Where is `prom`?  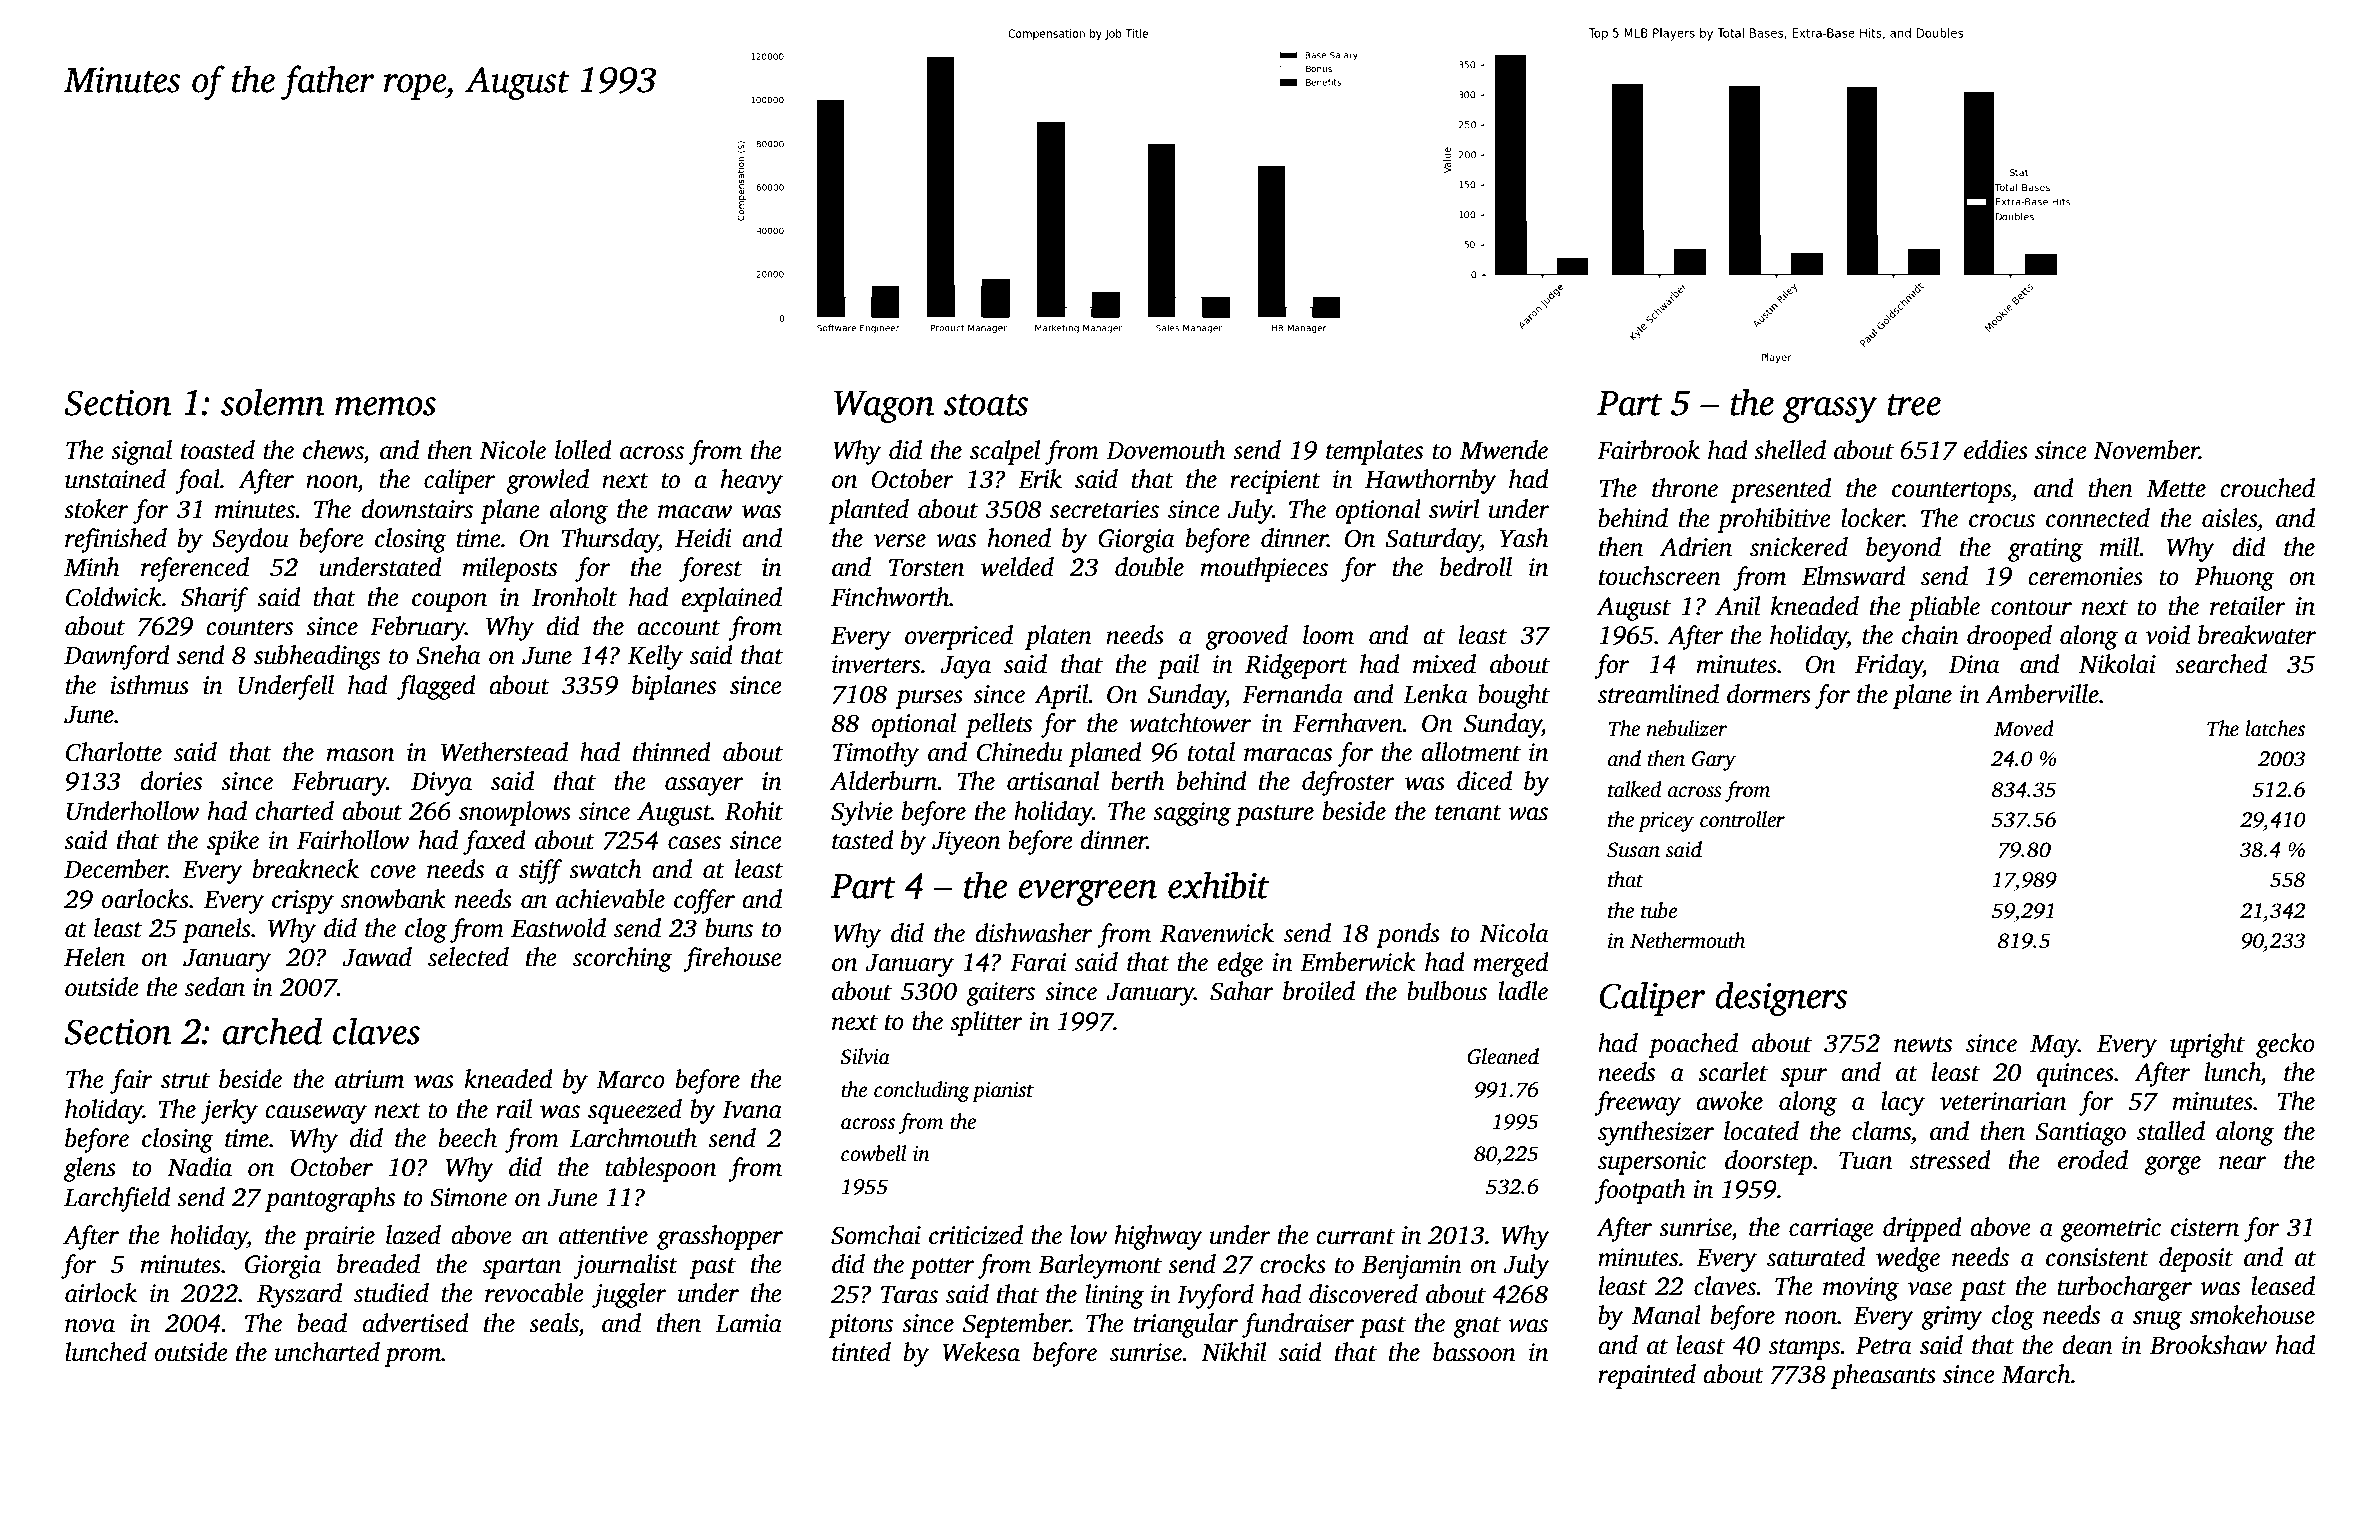
prom is located at coordinates (413, 1357).
